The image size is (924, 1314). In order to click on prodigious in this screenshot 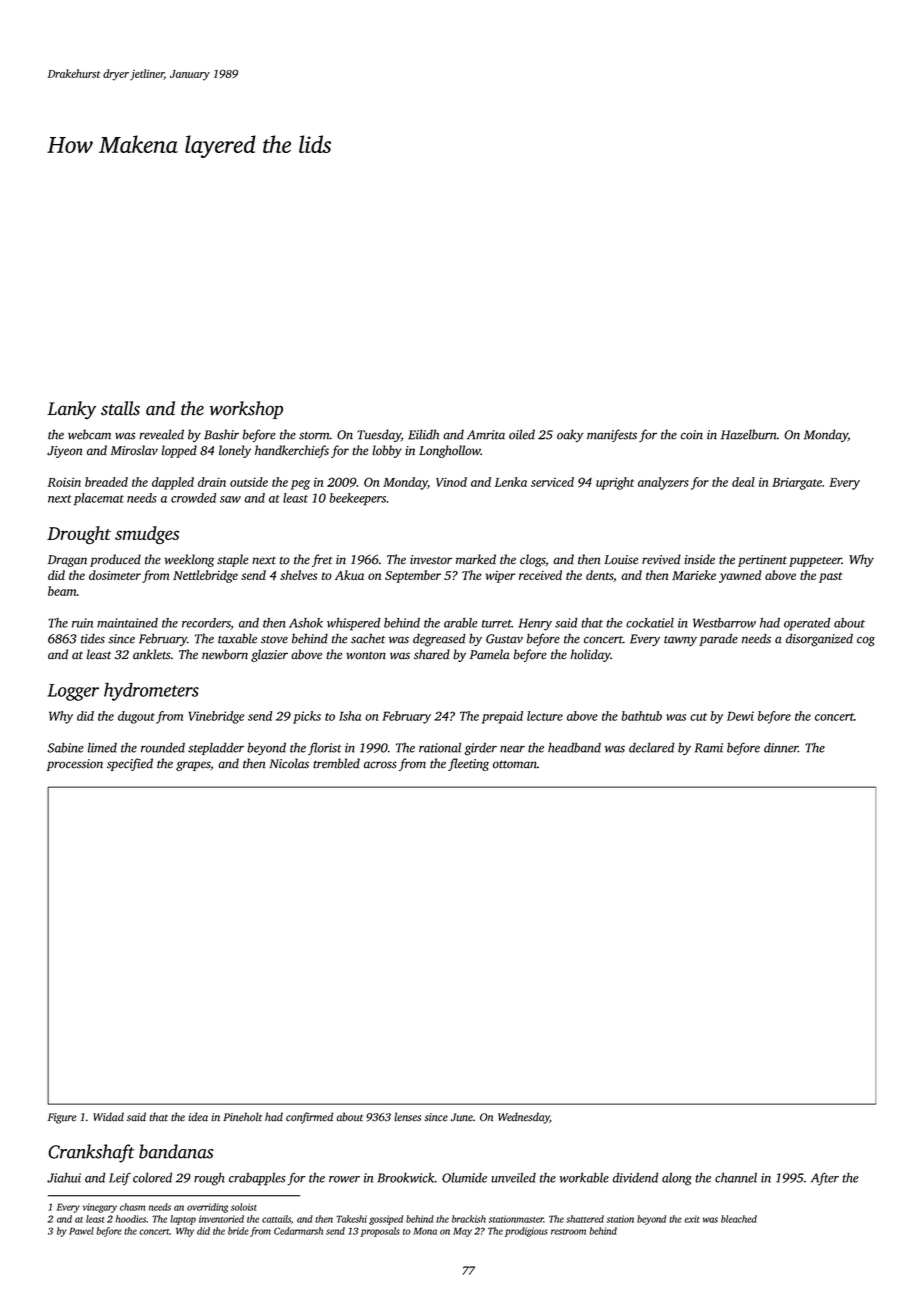, I will do `click(526, 1232)`.
